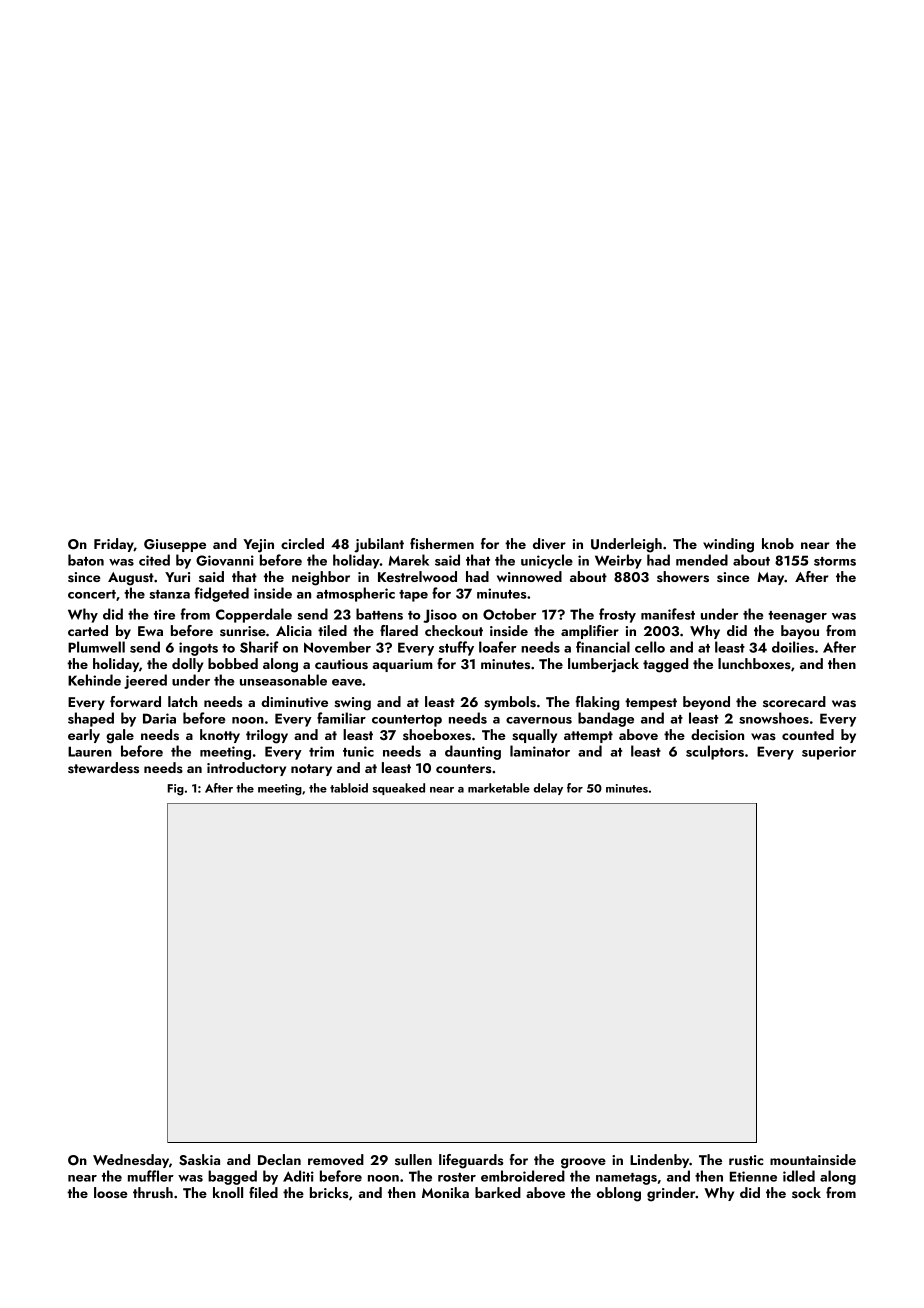 The height and width of the screenshot is (1308, 924). I want to click on Fig, so click(176, 790).
